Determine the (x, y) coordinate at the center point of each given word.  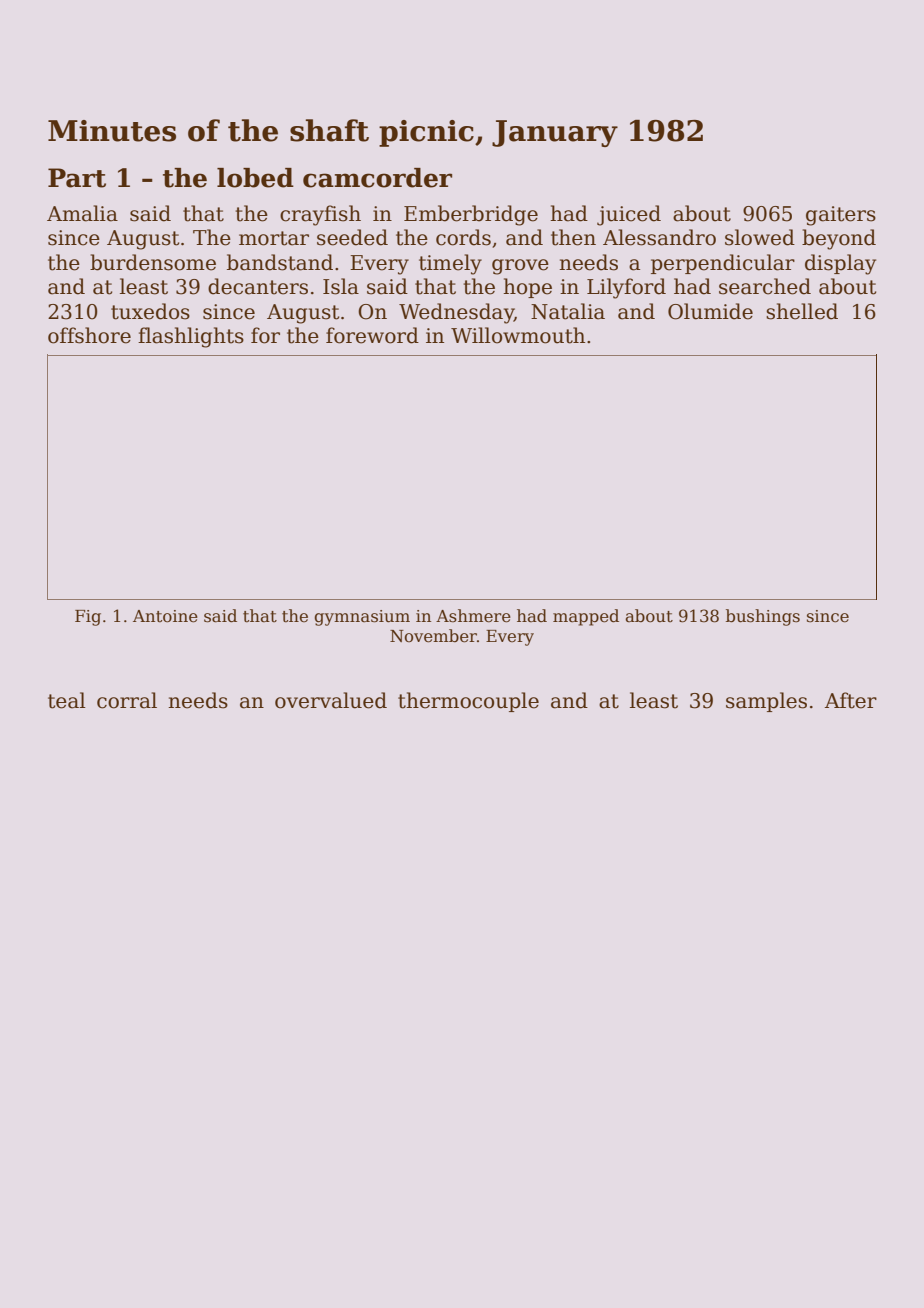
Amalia (82, 213)
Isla (341, 286)
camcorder (377, 178)
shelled (802, 311)
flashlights (191, 337)
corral (127, 700)
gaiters (841, 216)
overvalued (331, 700)
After (851, 700)
